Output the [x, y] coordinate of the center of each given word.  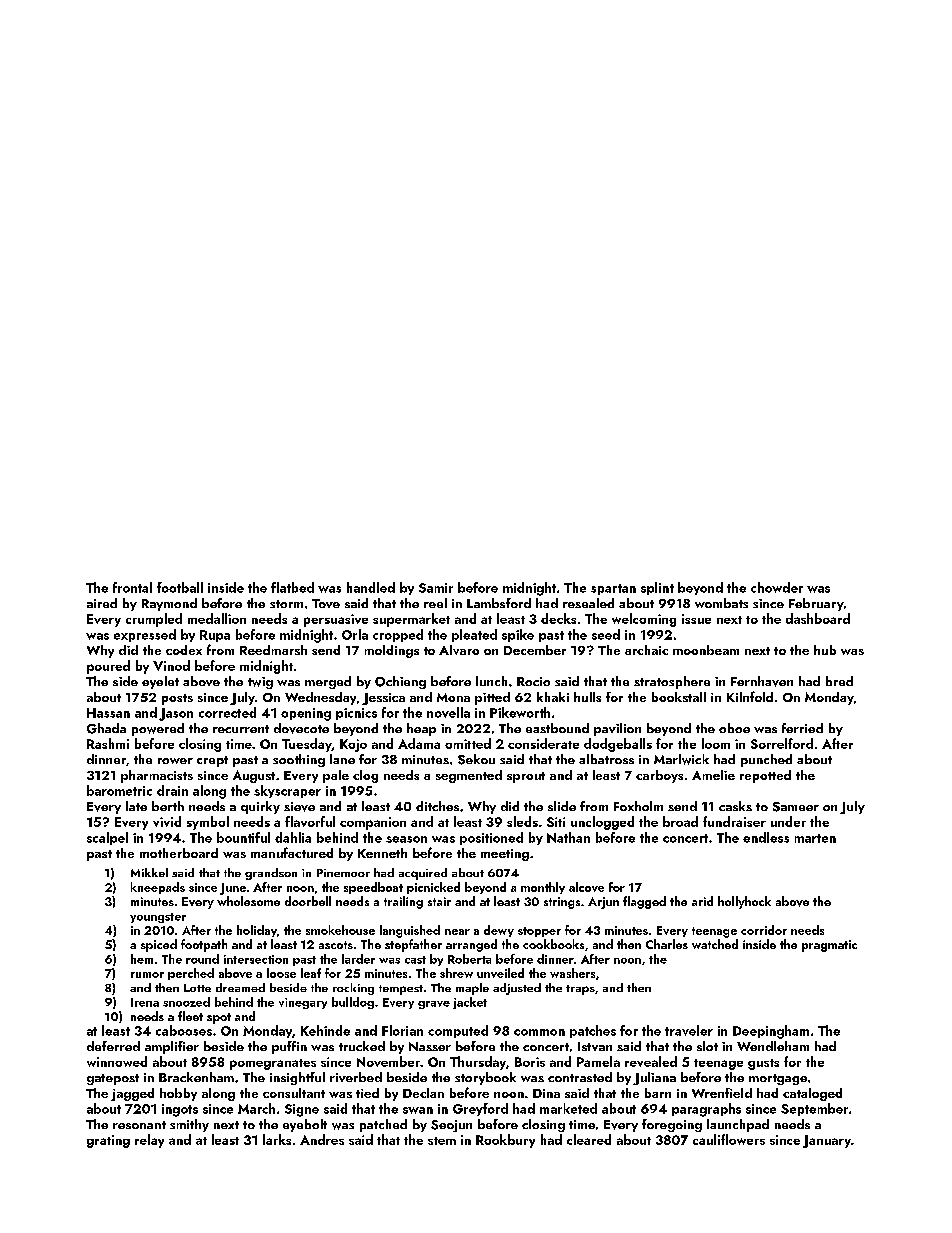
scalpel [107, 838]
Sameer [796, 807]
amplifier [172, 1047]
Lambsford [499, 603]
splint [657, 588]
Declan [423, 1093]
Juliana [654, 1078]
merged [328, 682]
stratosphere [672, 682]
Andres [322, 1139]
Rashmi [108, 743]
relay [149, 1141]
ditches [437, 806]
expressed [145, 635]
